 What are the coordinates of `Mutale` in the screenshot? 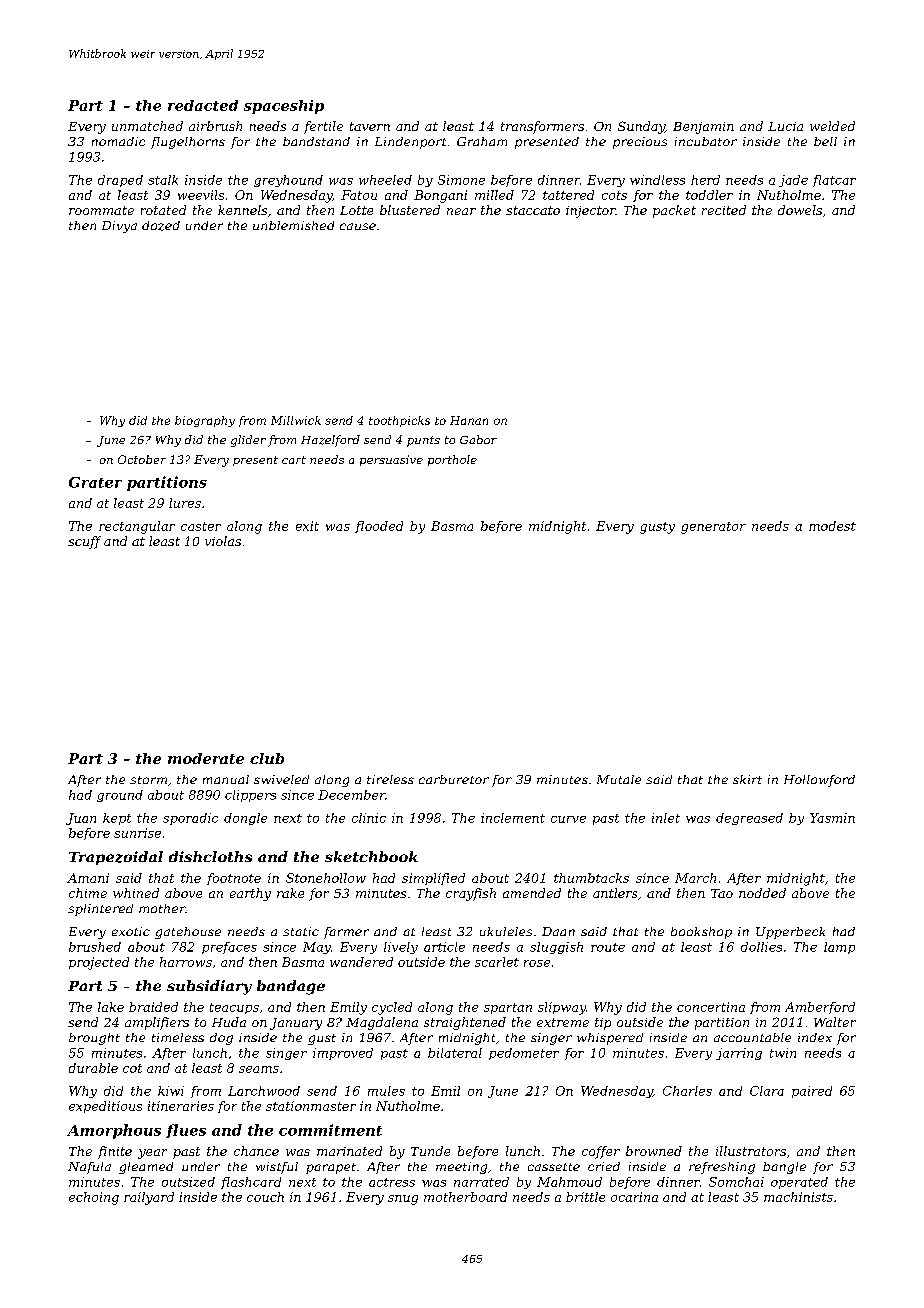 It's located at (619, 779).
